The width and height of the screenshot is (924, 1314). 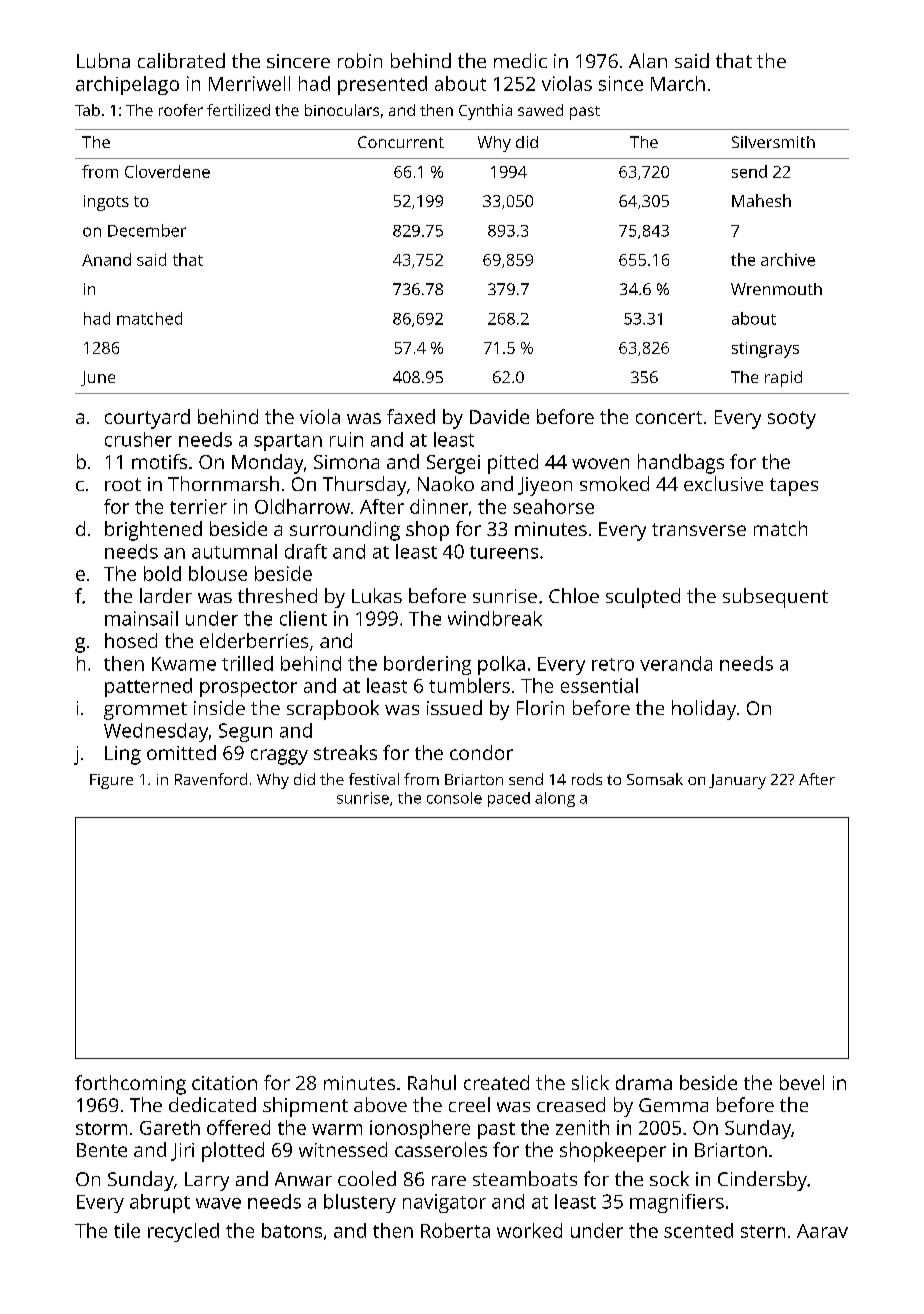 I want to click on January, so click(x=737, y=781).
